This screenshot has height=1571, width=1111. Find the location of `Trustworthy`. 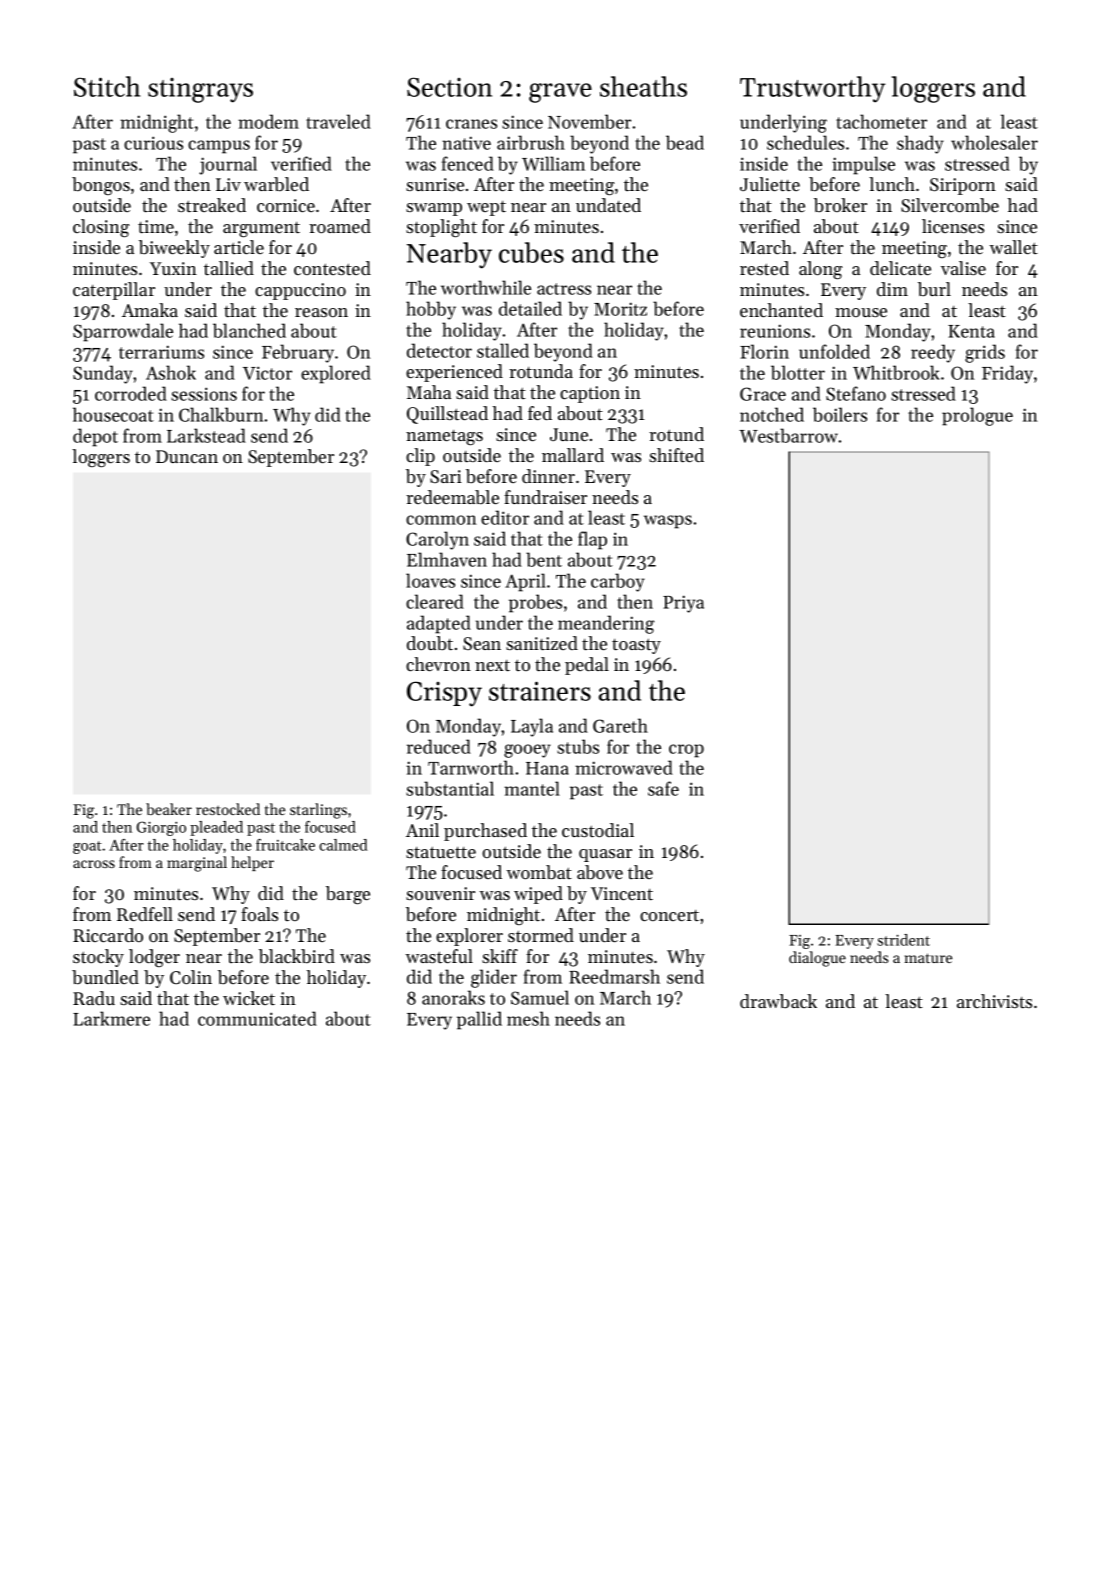

Trustworthy is located at coordinates (813, 89).
